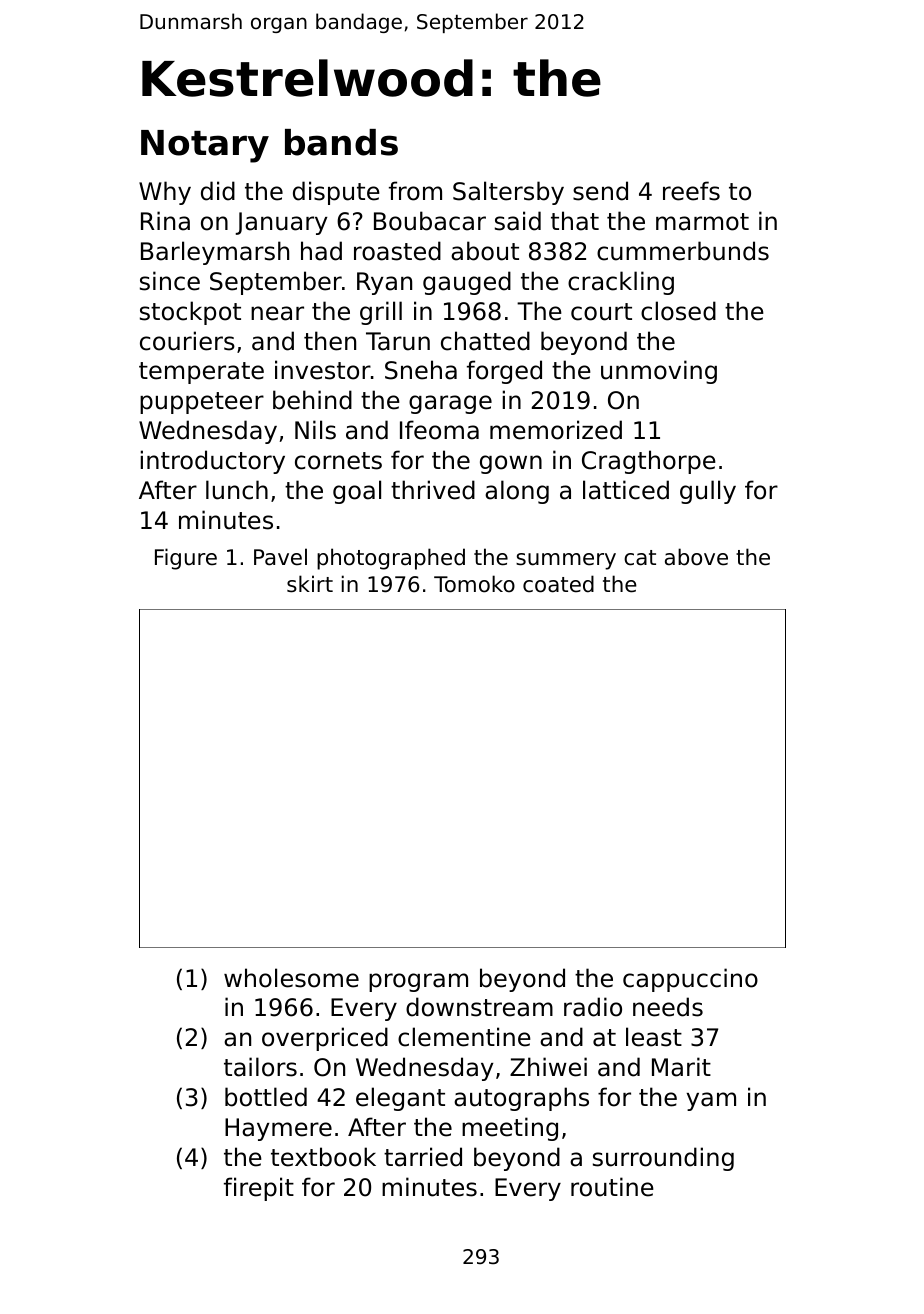  What do you see at coordinates (310, 584) in the screenshot?
I see `skirt` at bounding box center [310, 584].
